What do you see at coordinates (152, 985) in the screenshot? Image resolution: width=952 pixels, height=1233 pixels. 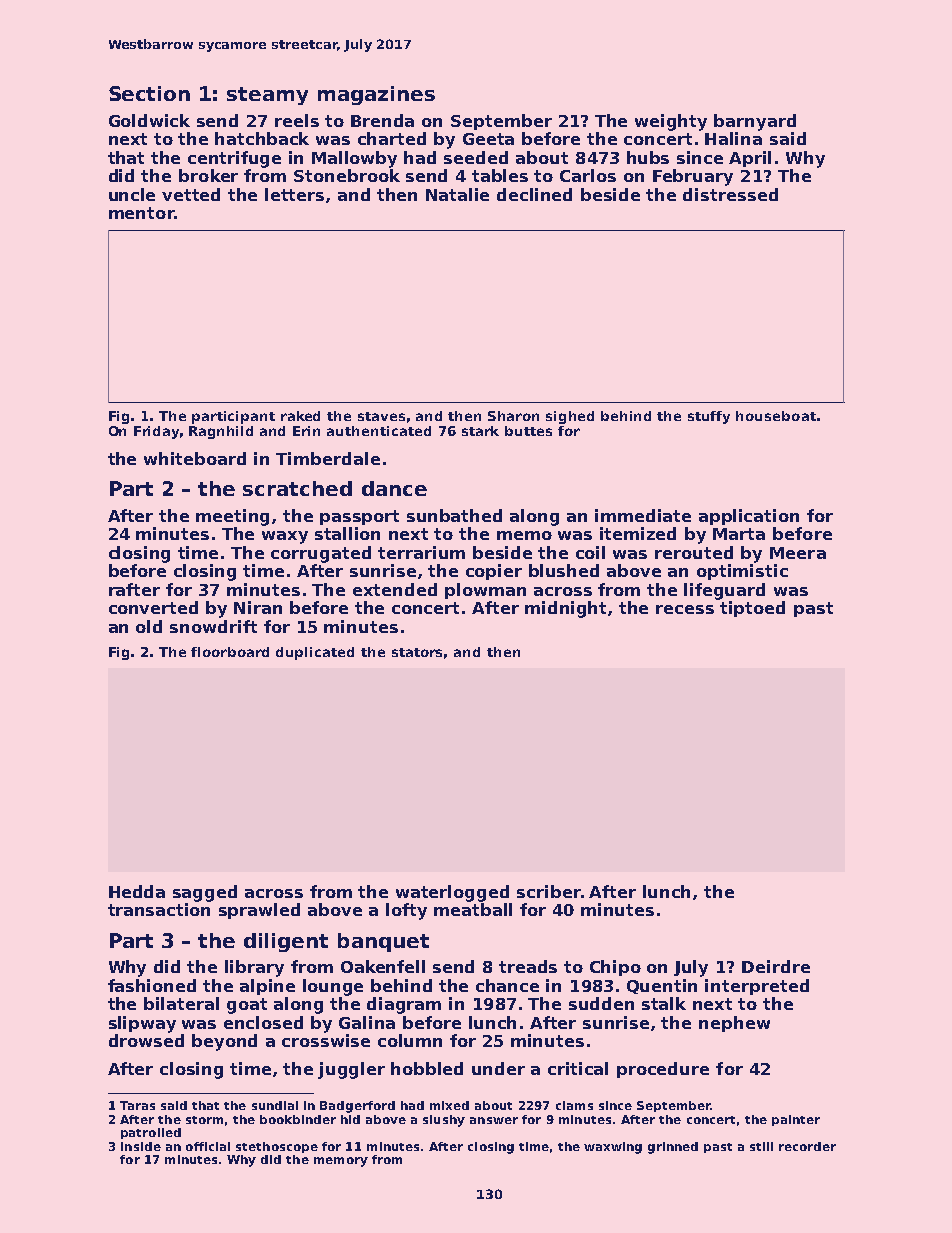 I see `fashioned` at bounding box center [152, 985].
